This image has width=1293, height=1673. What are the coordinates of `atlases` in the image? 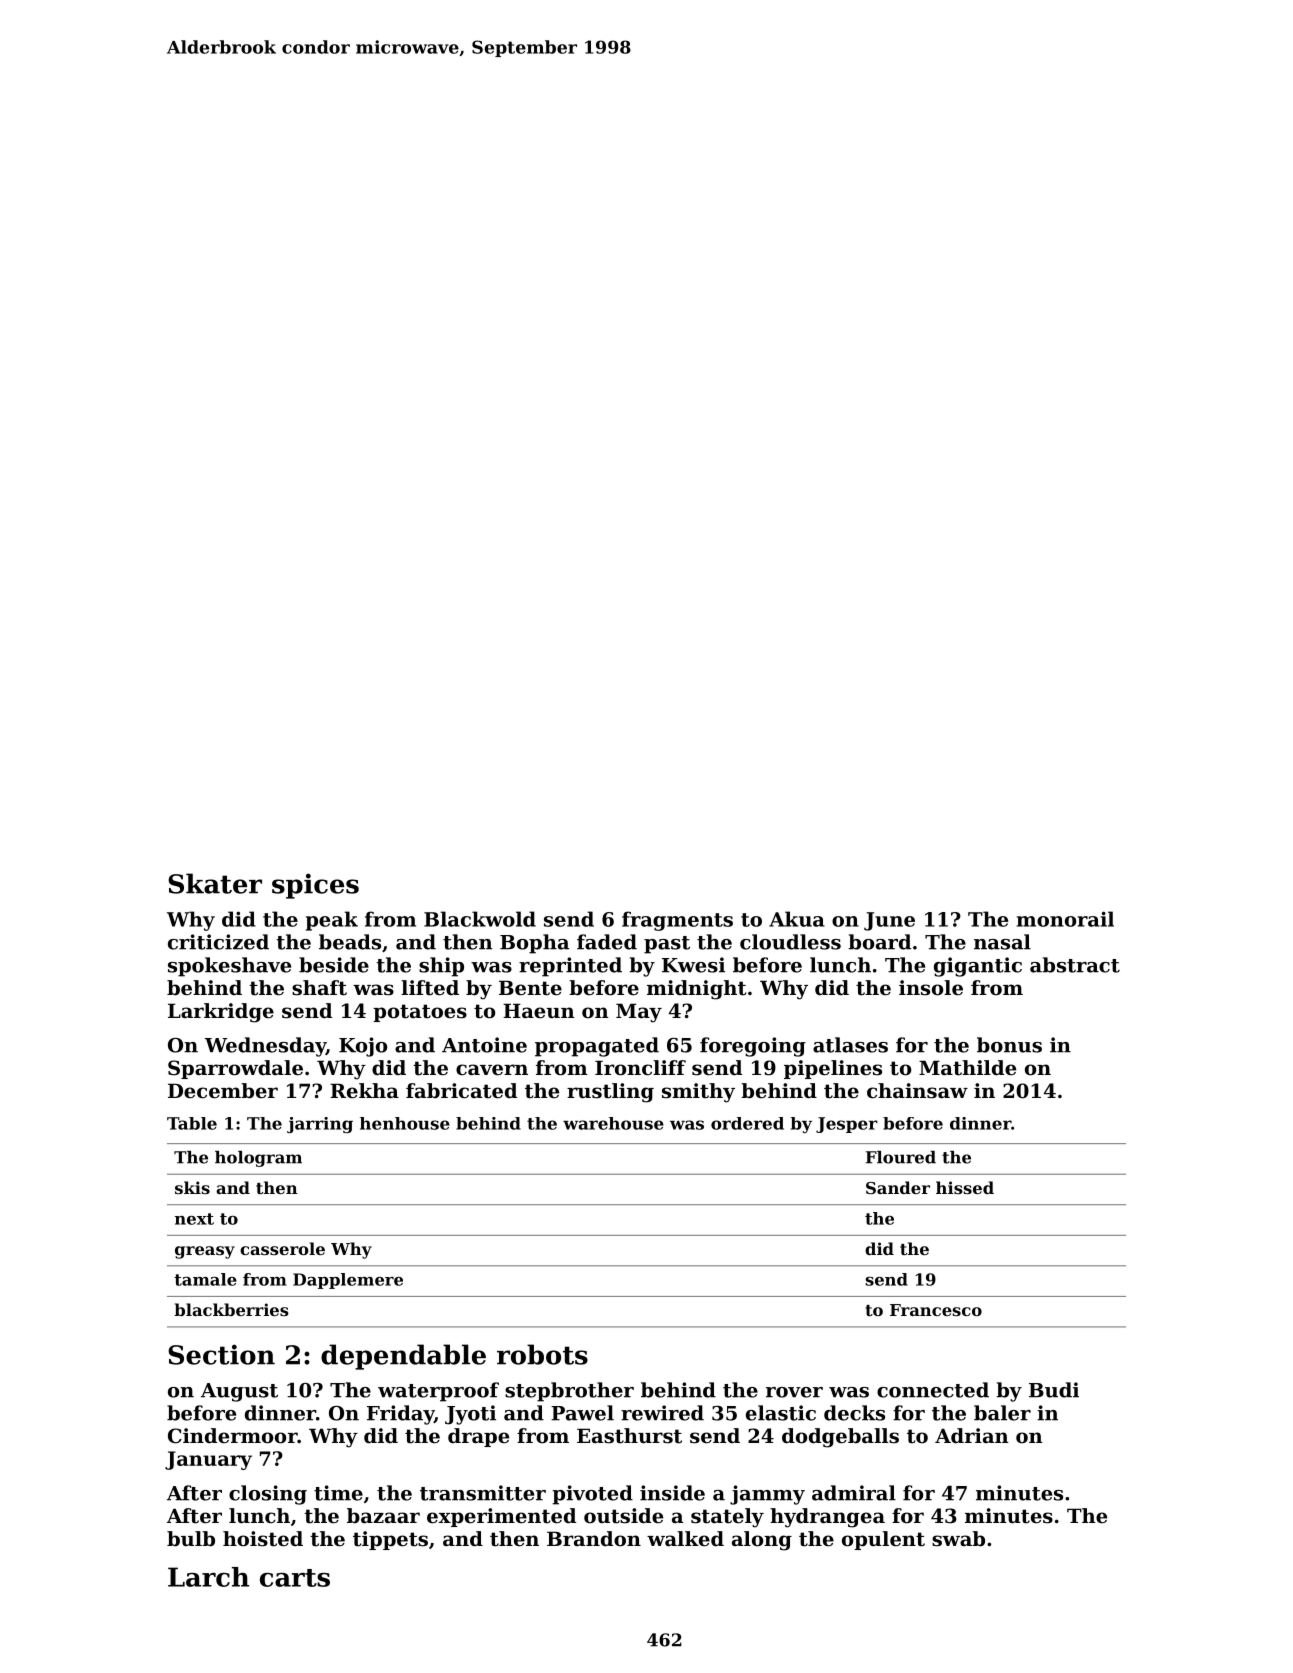 It's located at (850, 1045).
